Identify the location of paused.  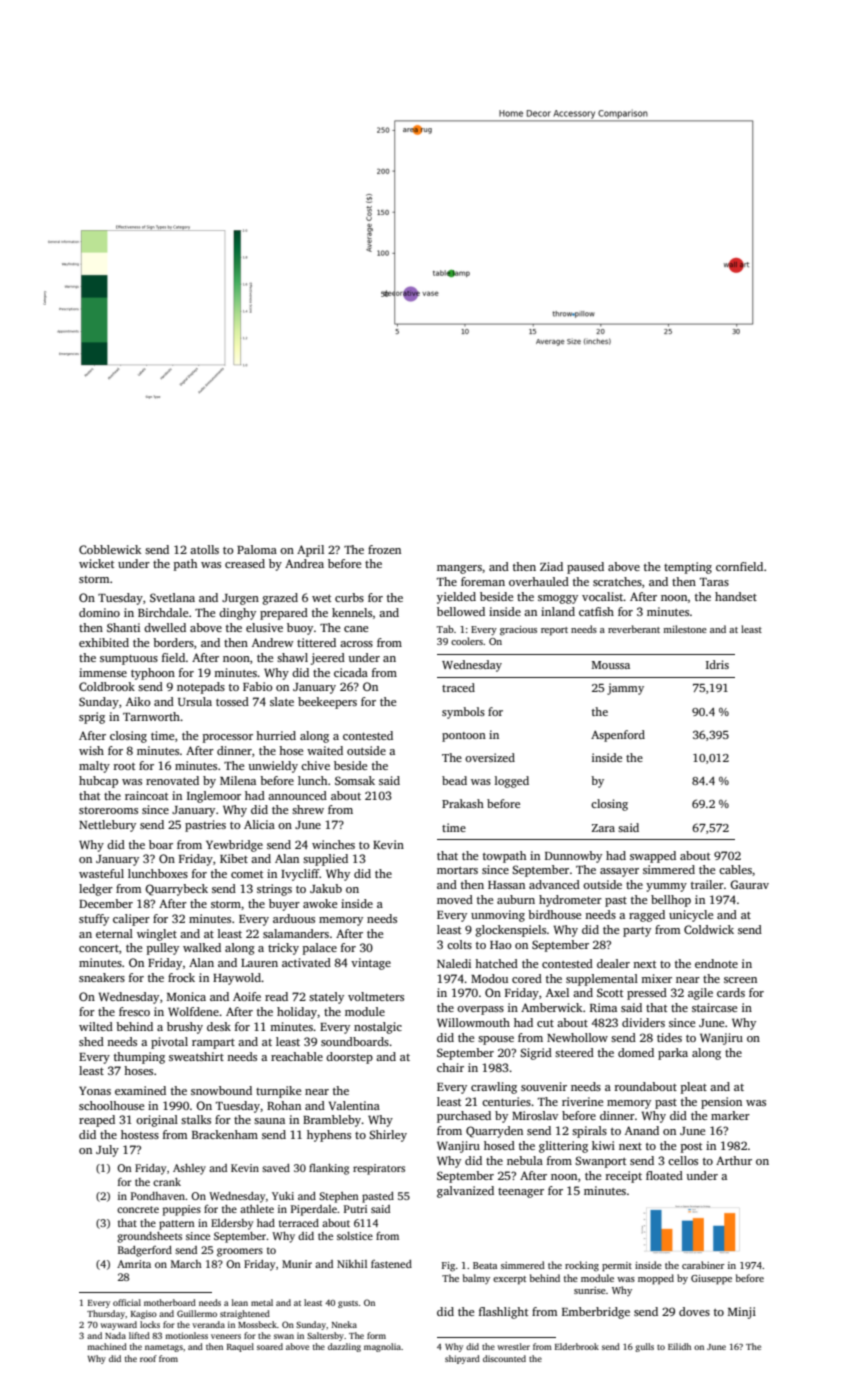
(585, 568).
